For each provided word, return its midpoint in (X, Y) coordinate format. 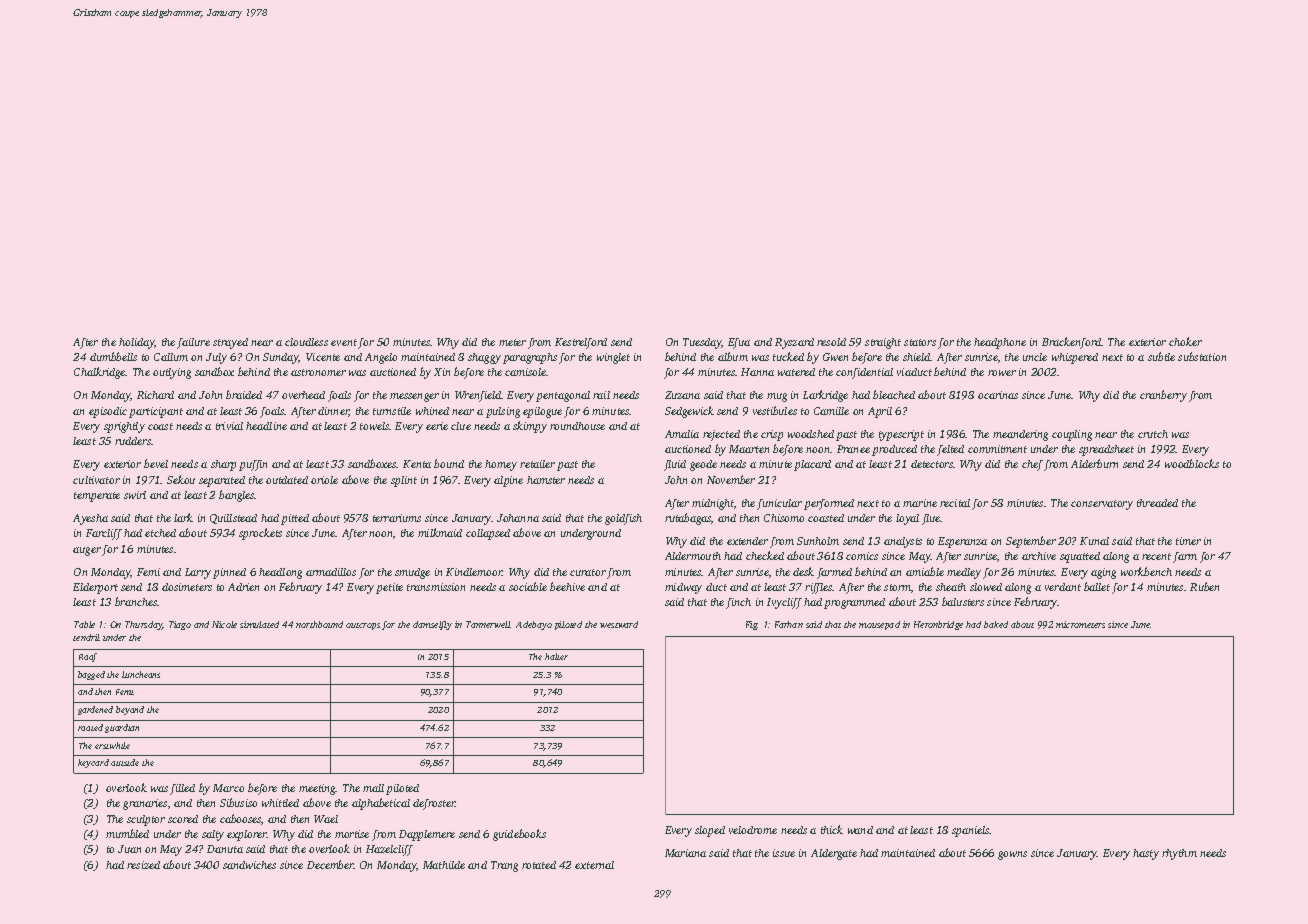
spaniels (971, 831)
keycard (93, 763)
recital (955, 503)
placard (812, 465)
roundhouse (577, 426)
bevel (156, 463)
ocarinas (998, 395)
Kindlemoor (474, 572)
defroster (434, 804)
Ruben (1204, 586)
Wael (326, 819)
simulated (259, 624)
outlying (172, 373)
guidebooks (519, 835)
